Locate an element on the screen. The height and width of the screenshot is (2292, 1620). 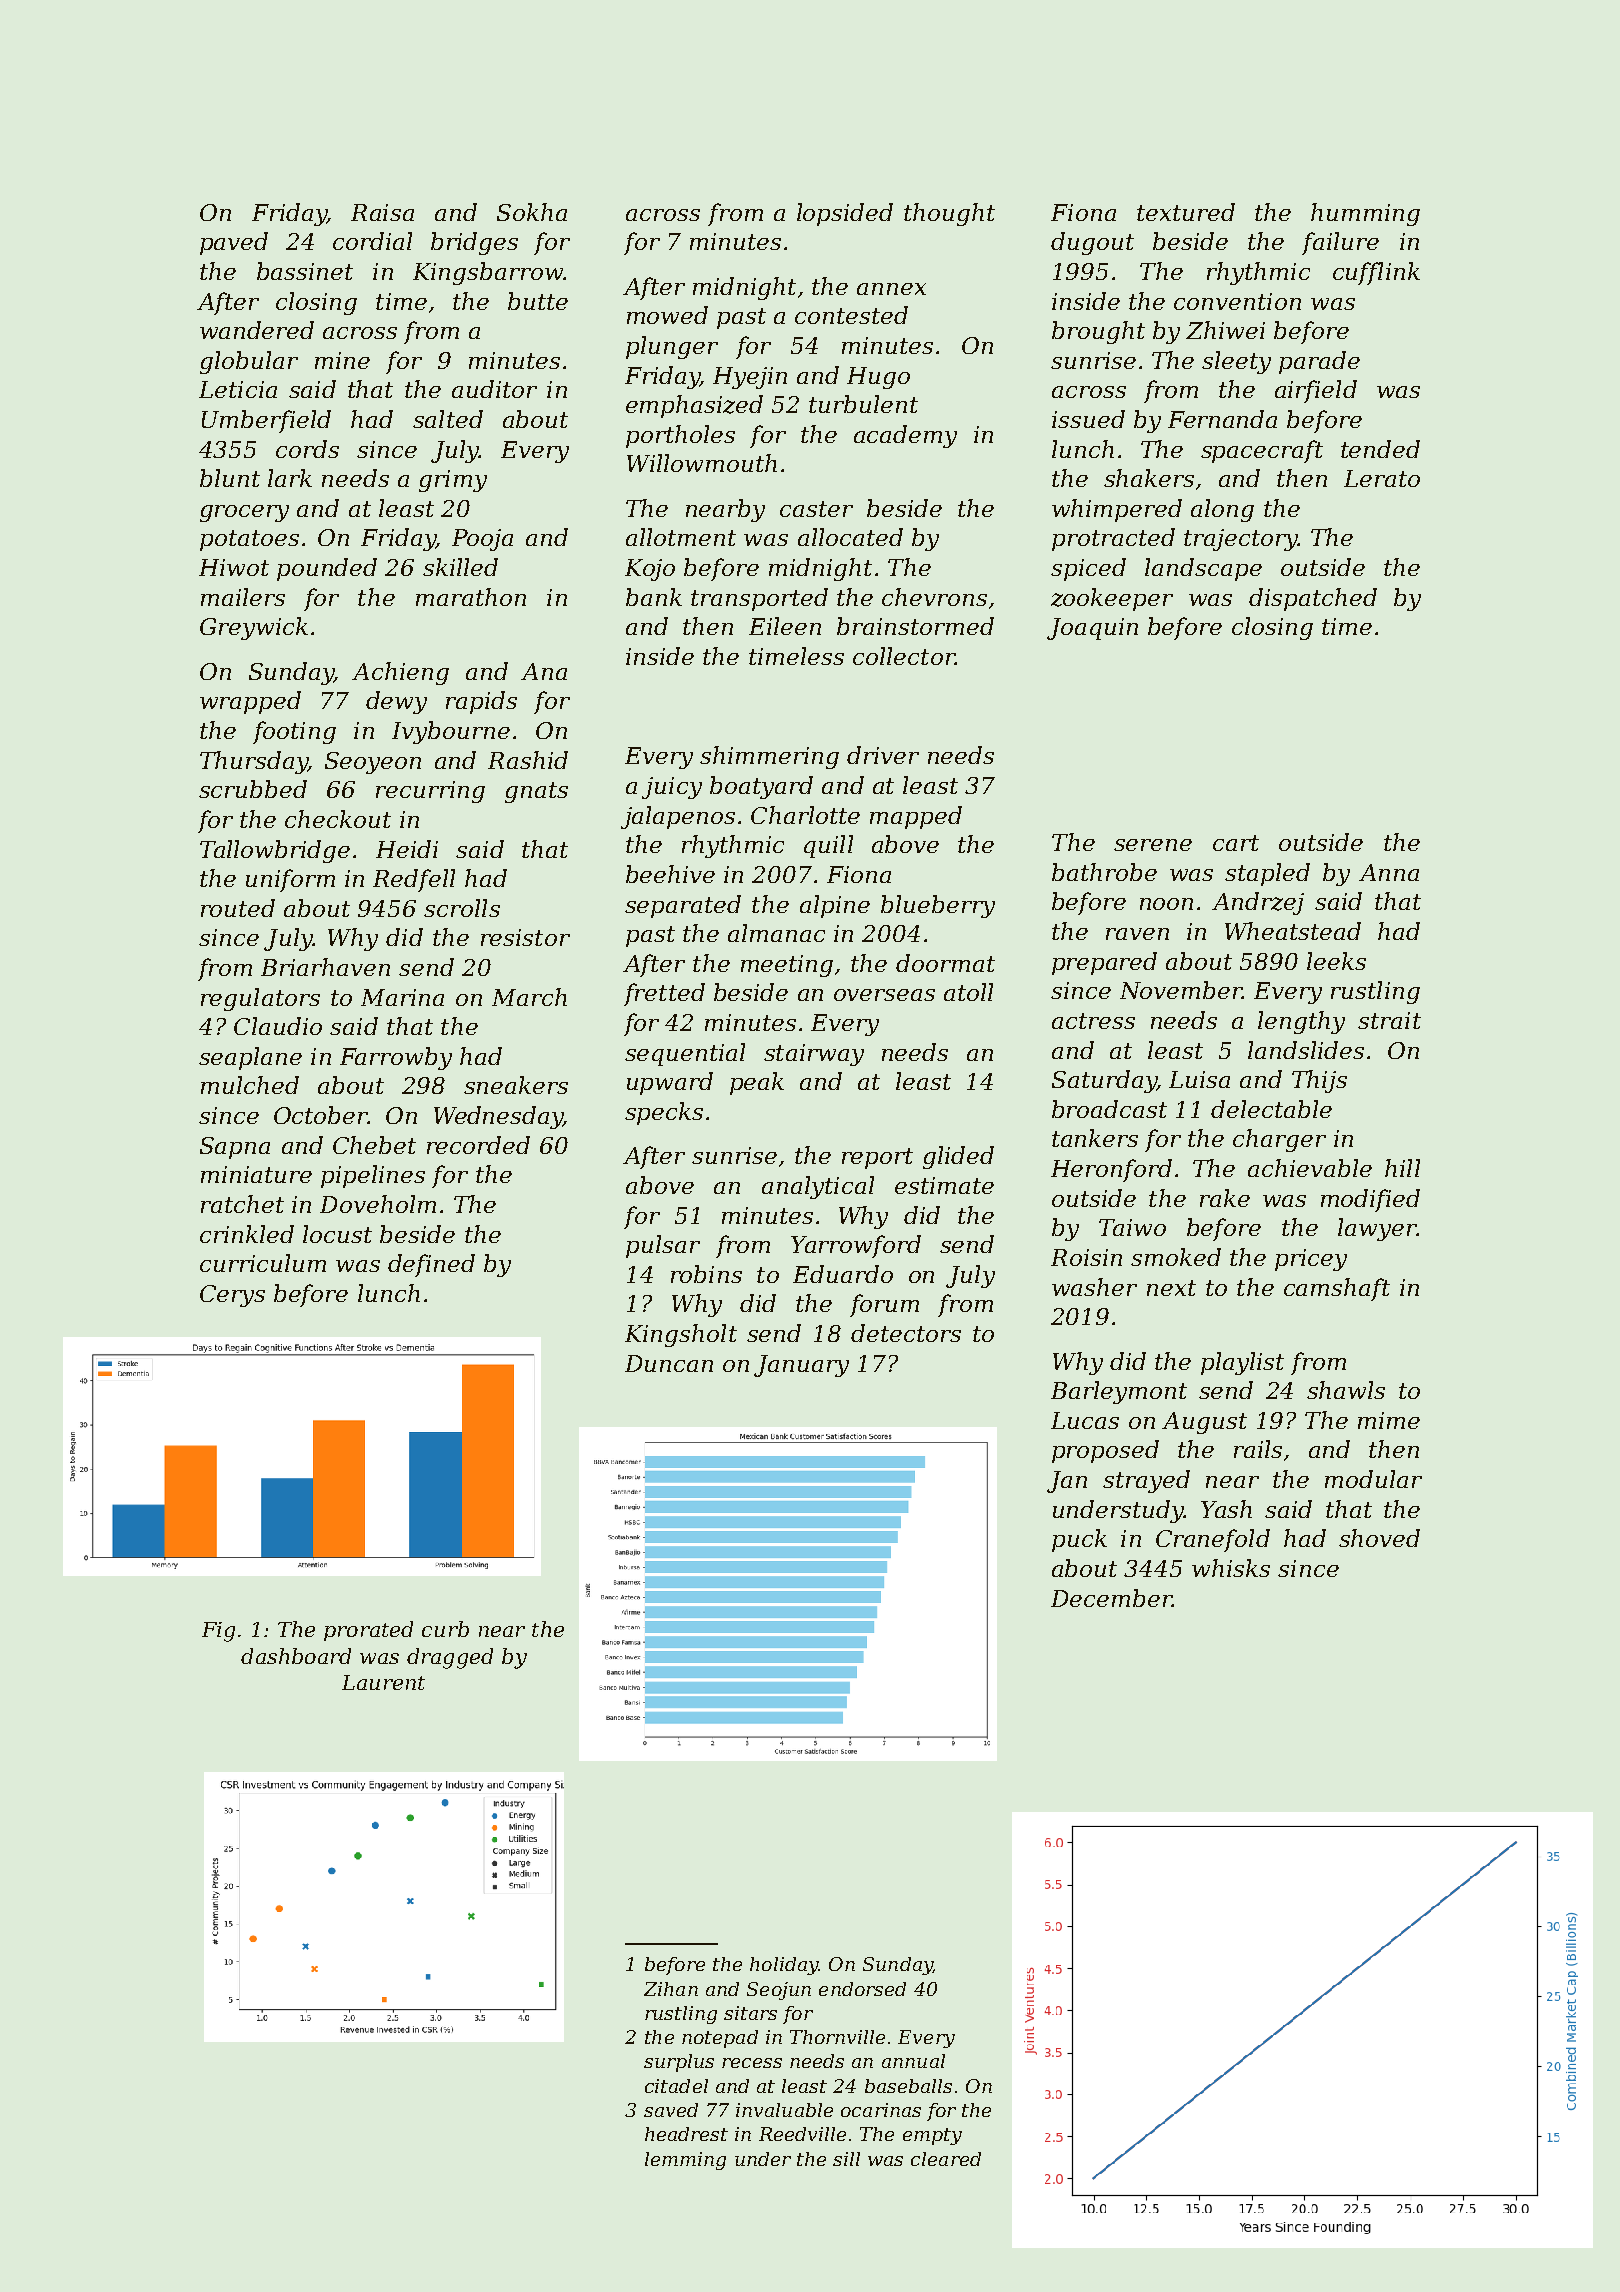
pulsar is located at coordinates (663, 1246).
